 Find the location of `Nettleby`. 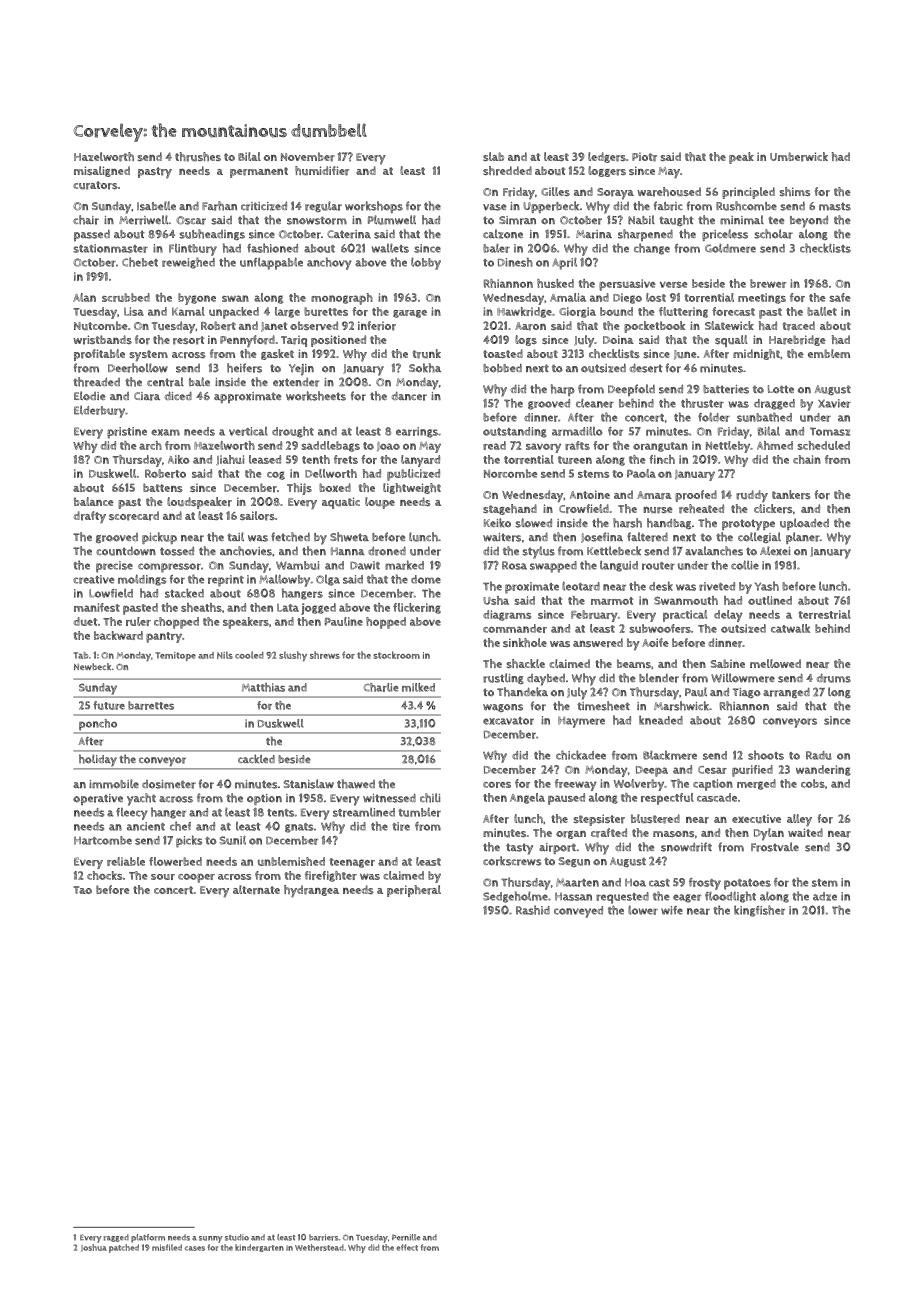

Nettleby is located at coordinates (728, 447).
